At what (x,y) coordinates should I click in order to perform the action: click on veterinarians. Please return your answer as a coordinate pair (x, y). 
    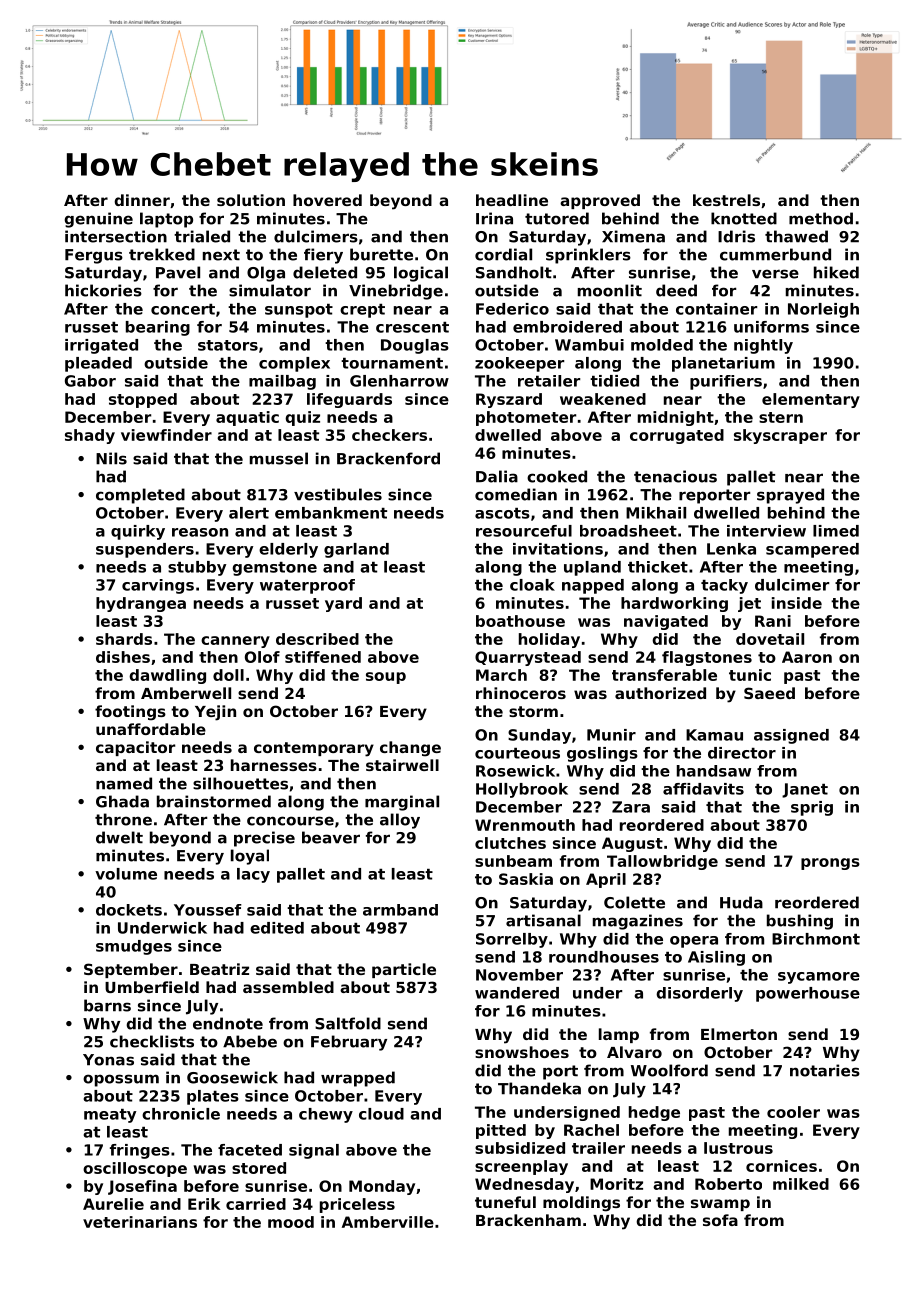
    Looking at the image, I should click on (140, 1222).
